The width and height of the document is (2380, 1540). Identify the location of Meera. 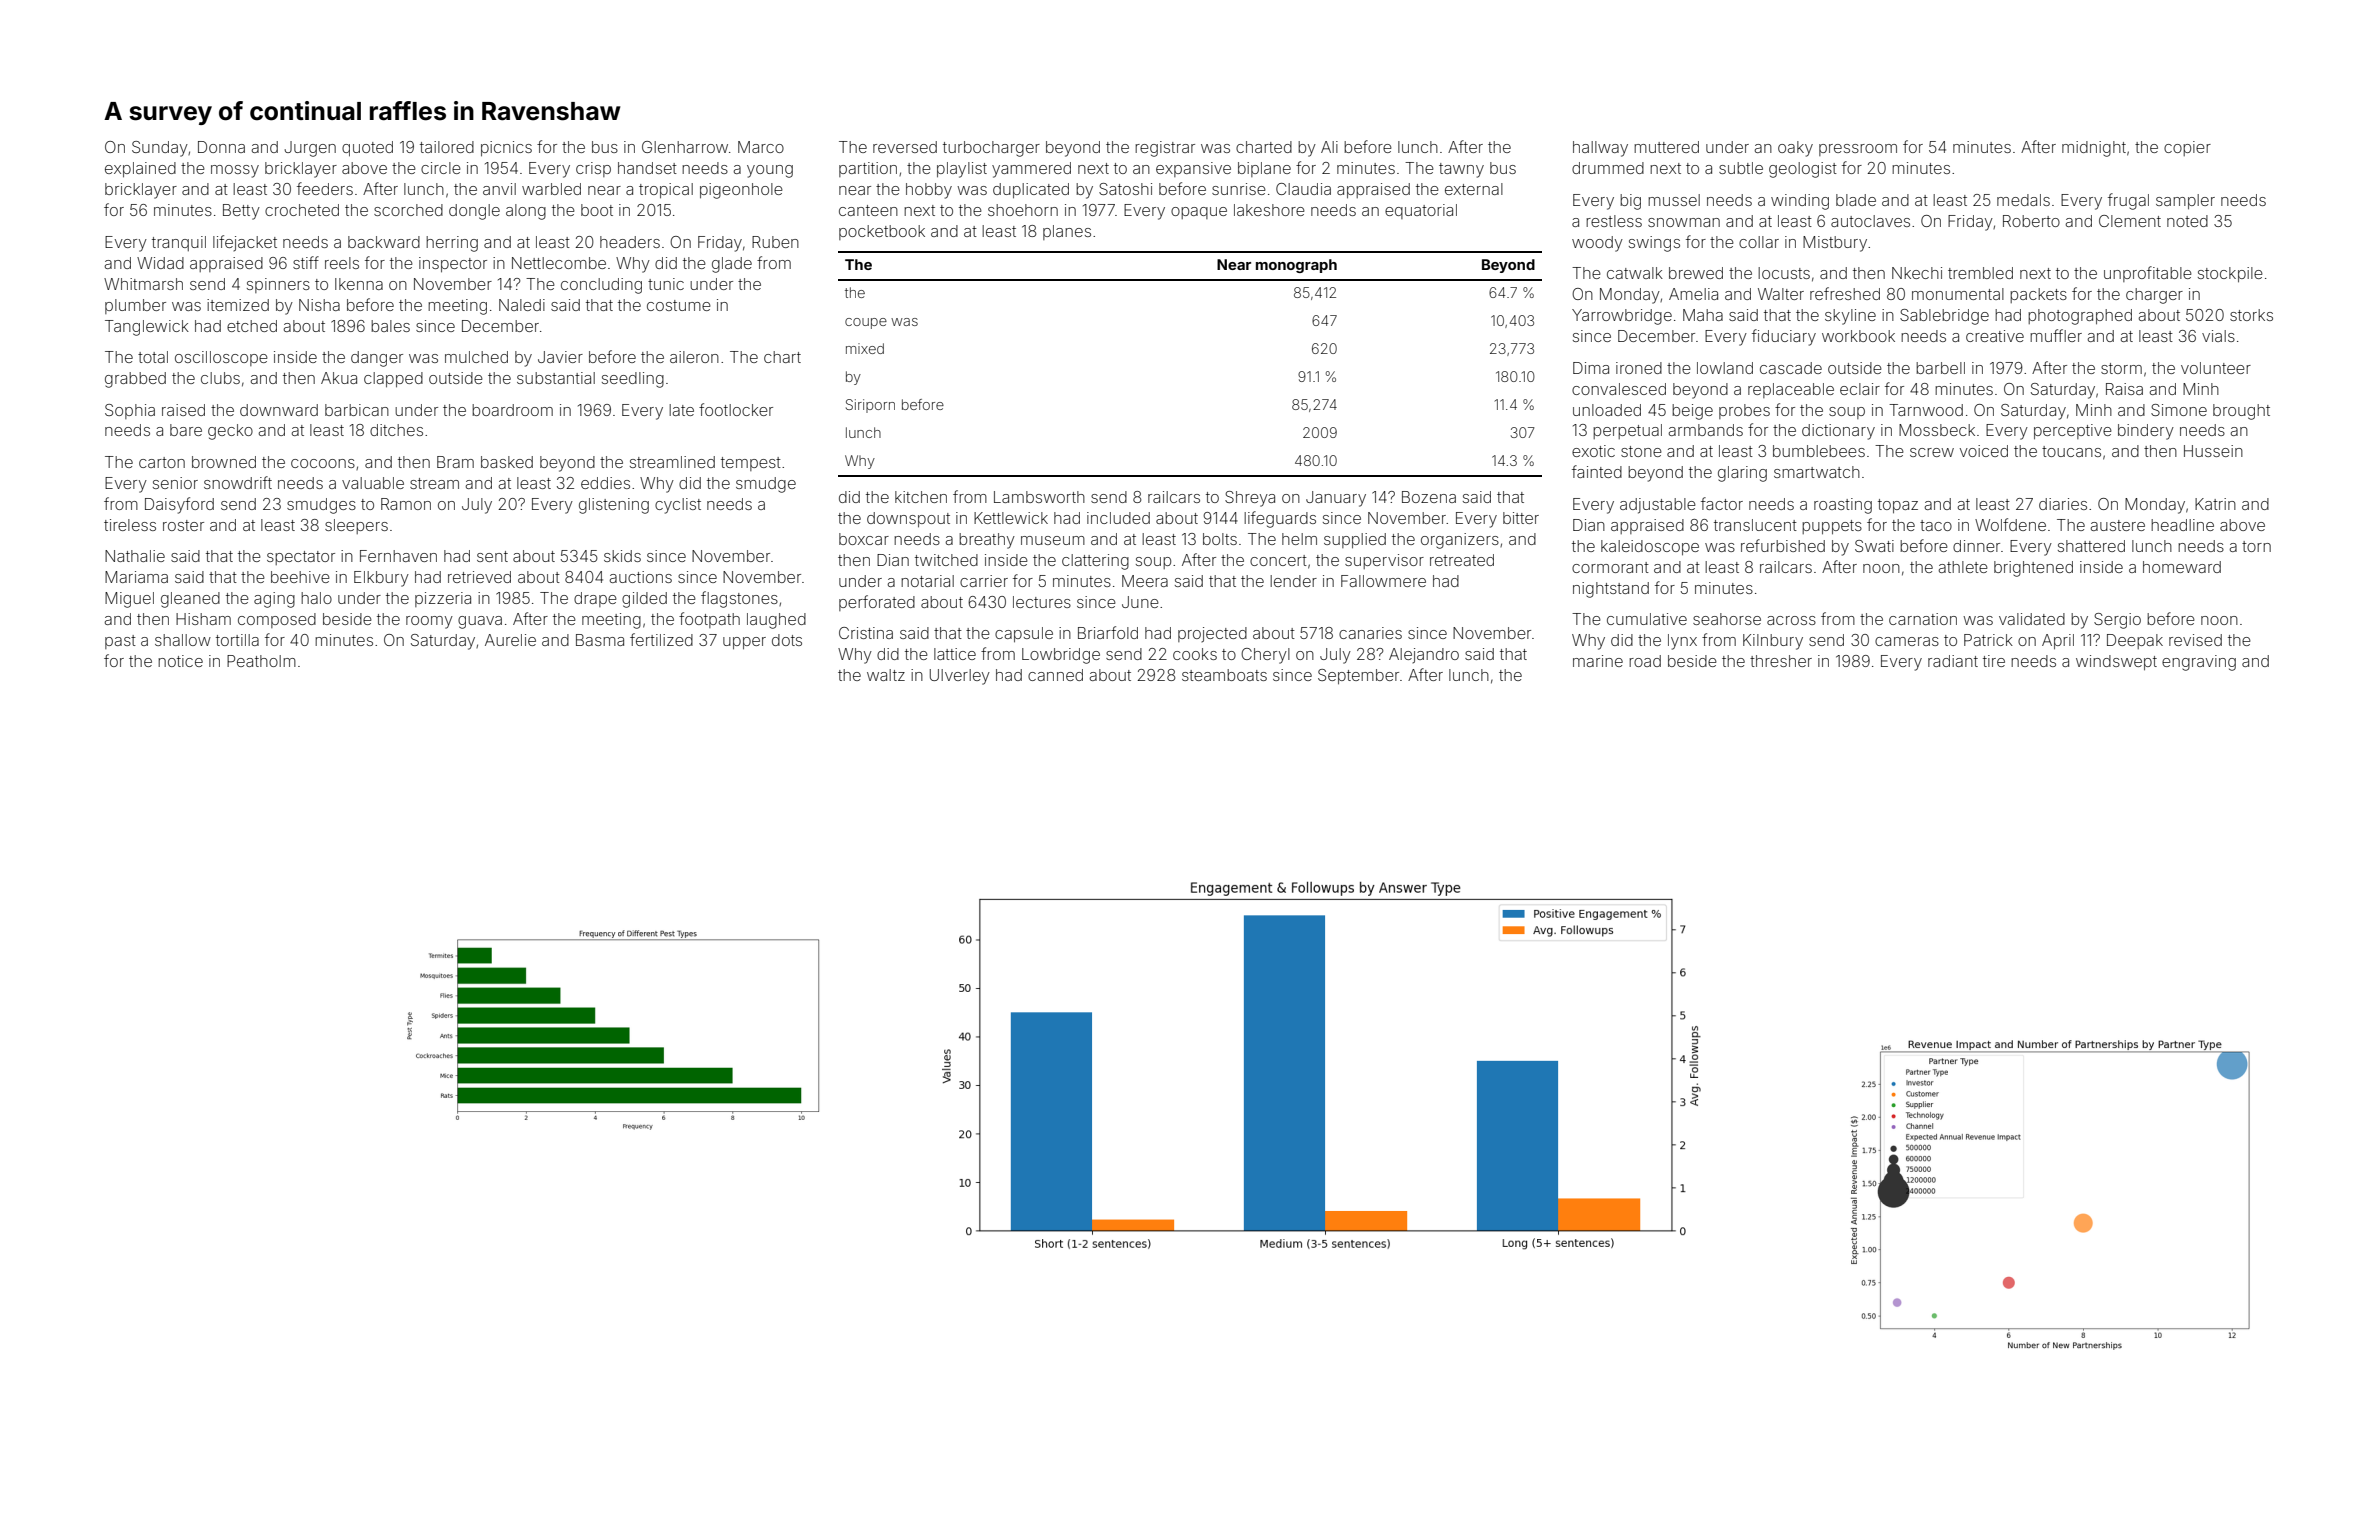
(1145, 581).
